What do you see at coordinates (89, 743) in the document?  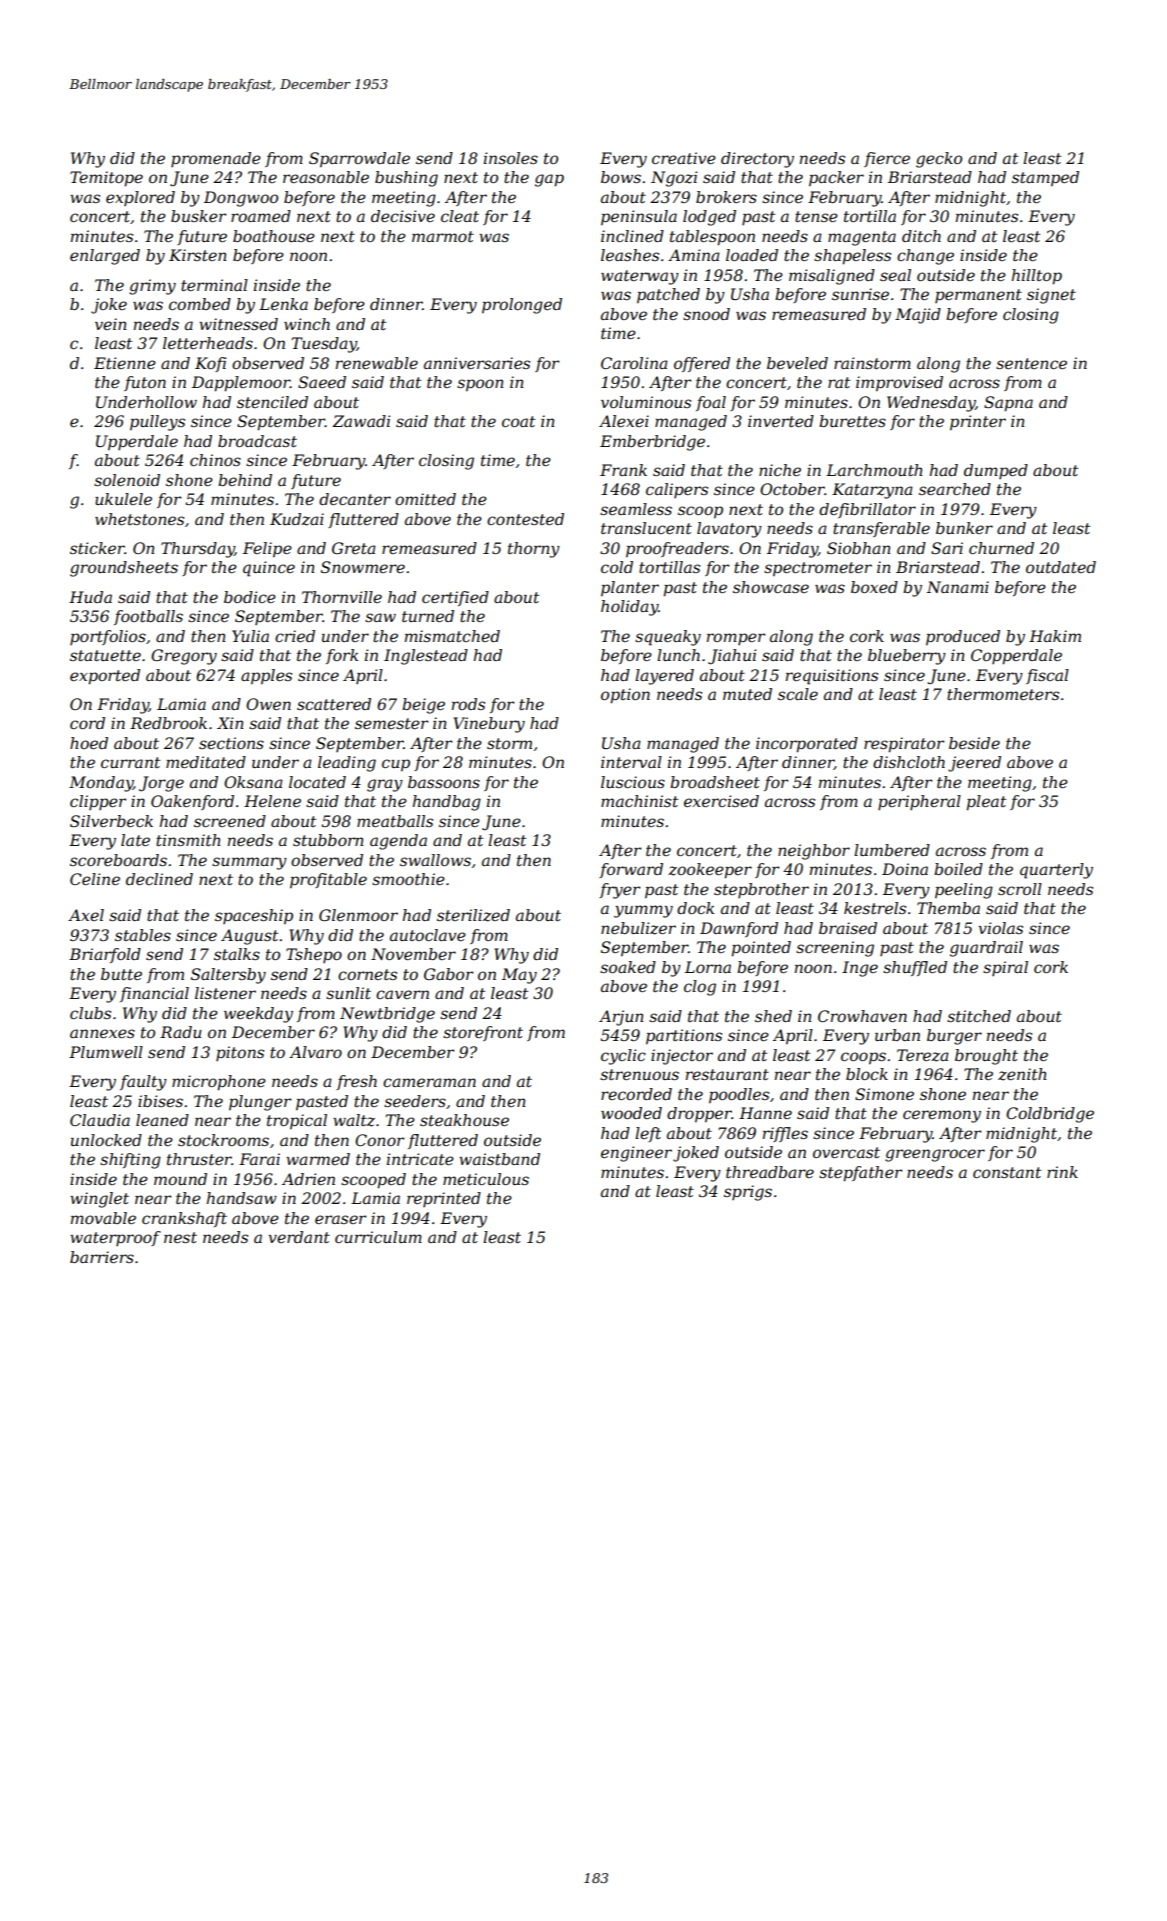 I see `hoed` at bounding box center [89, 743].
